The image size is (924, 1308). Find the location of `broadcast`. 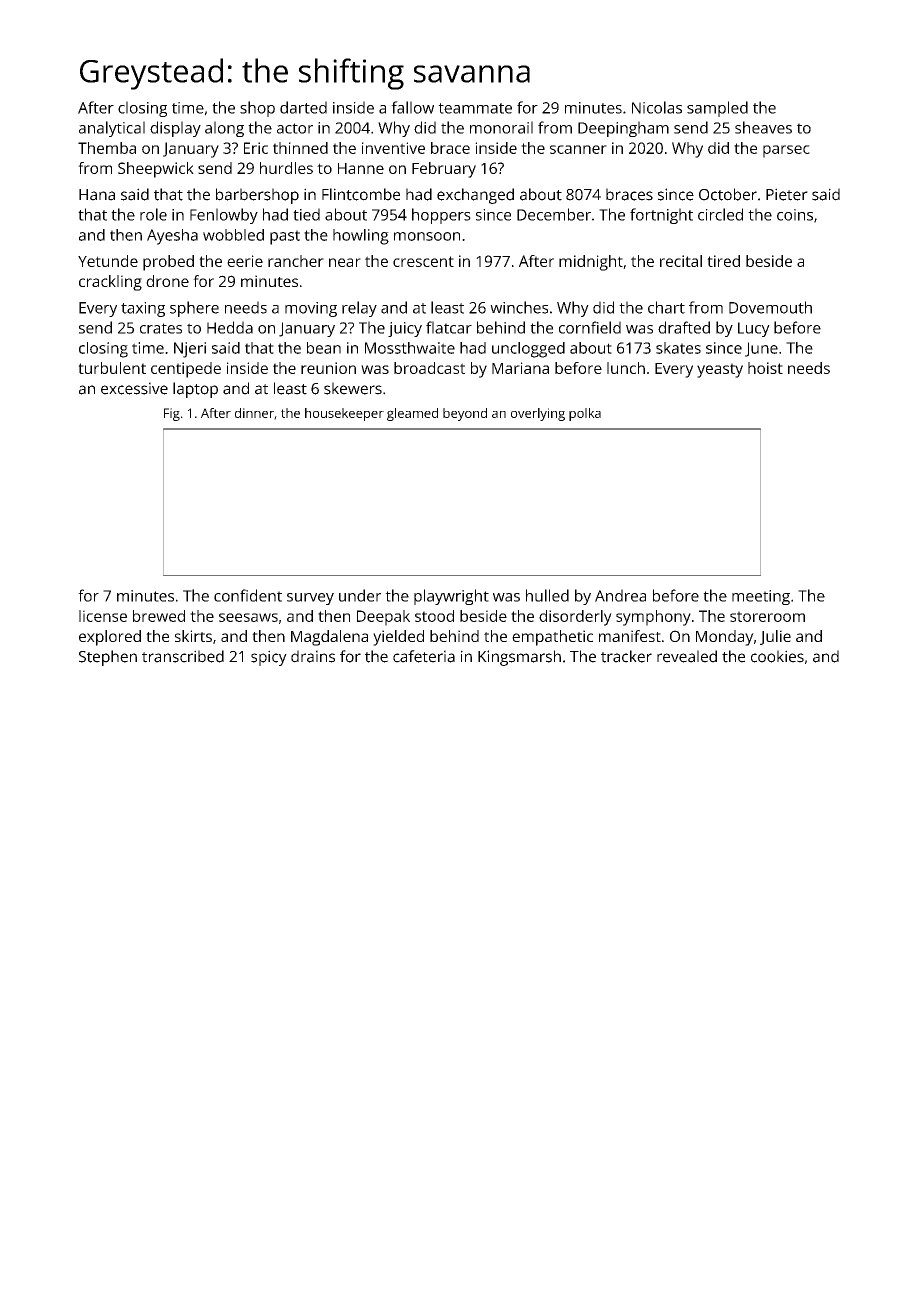

broadcast is located at coordinates (429, 368).
